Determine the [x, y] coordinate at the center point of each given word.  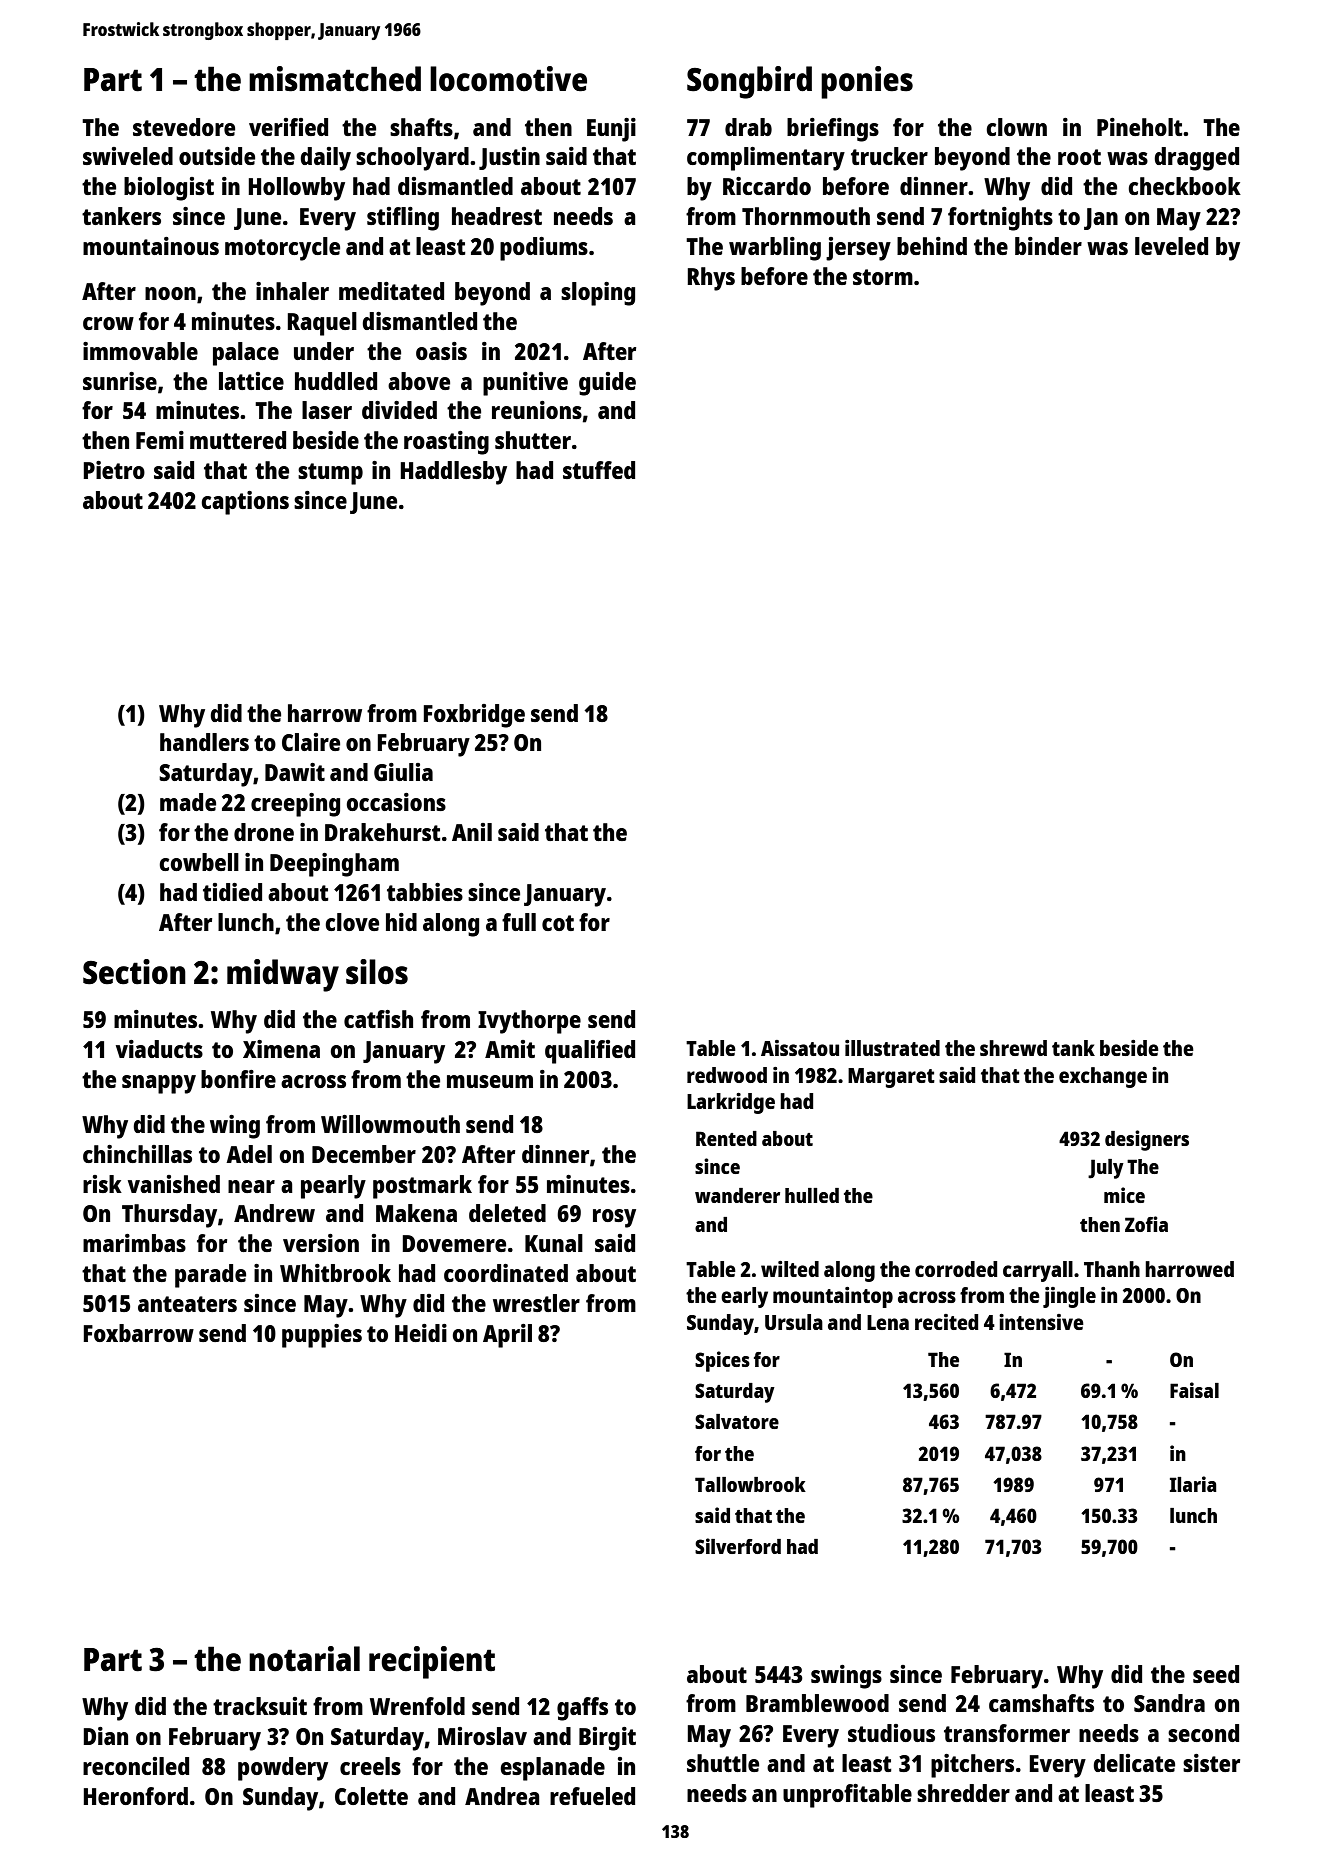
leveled [1171, 246]
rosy [614, 1218]
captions [245, 503]
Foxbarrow [138, 1333]
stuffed [599, 470]
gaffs [582, 1709]
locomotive [508, 79]
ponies [867, 82]
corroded [956, 1269]
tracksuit [260, 1706]
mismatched [335, 79]
